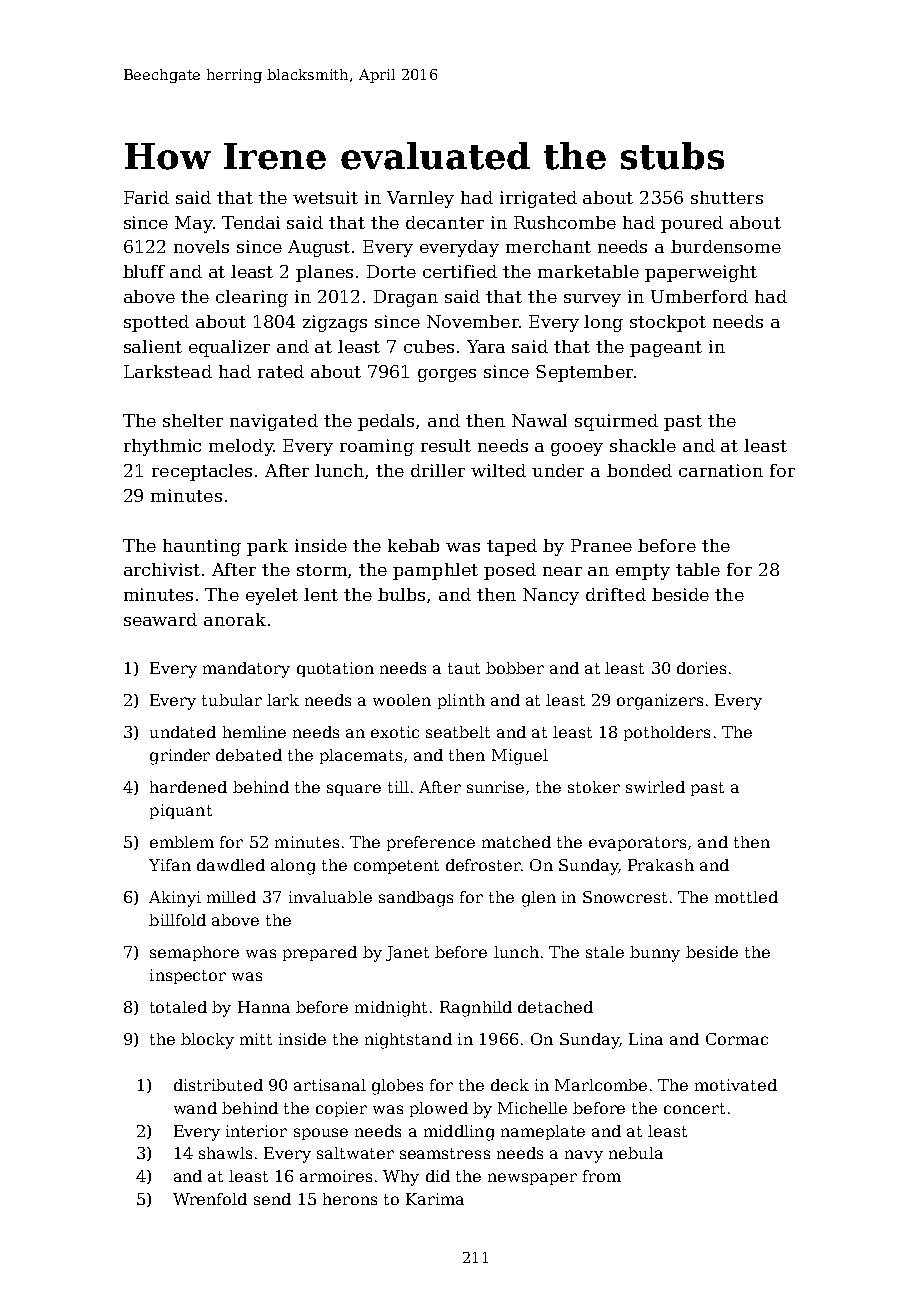  What do you see at coordinates (646, 1039) in the screenshot?
I see `Lina` at bounding box center [646, 1039].
